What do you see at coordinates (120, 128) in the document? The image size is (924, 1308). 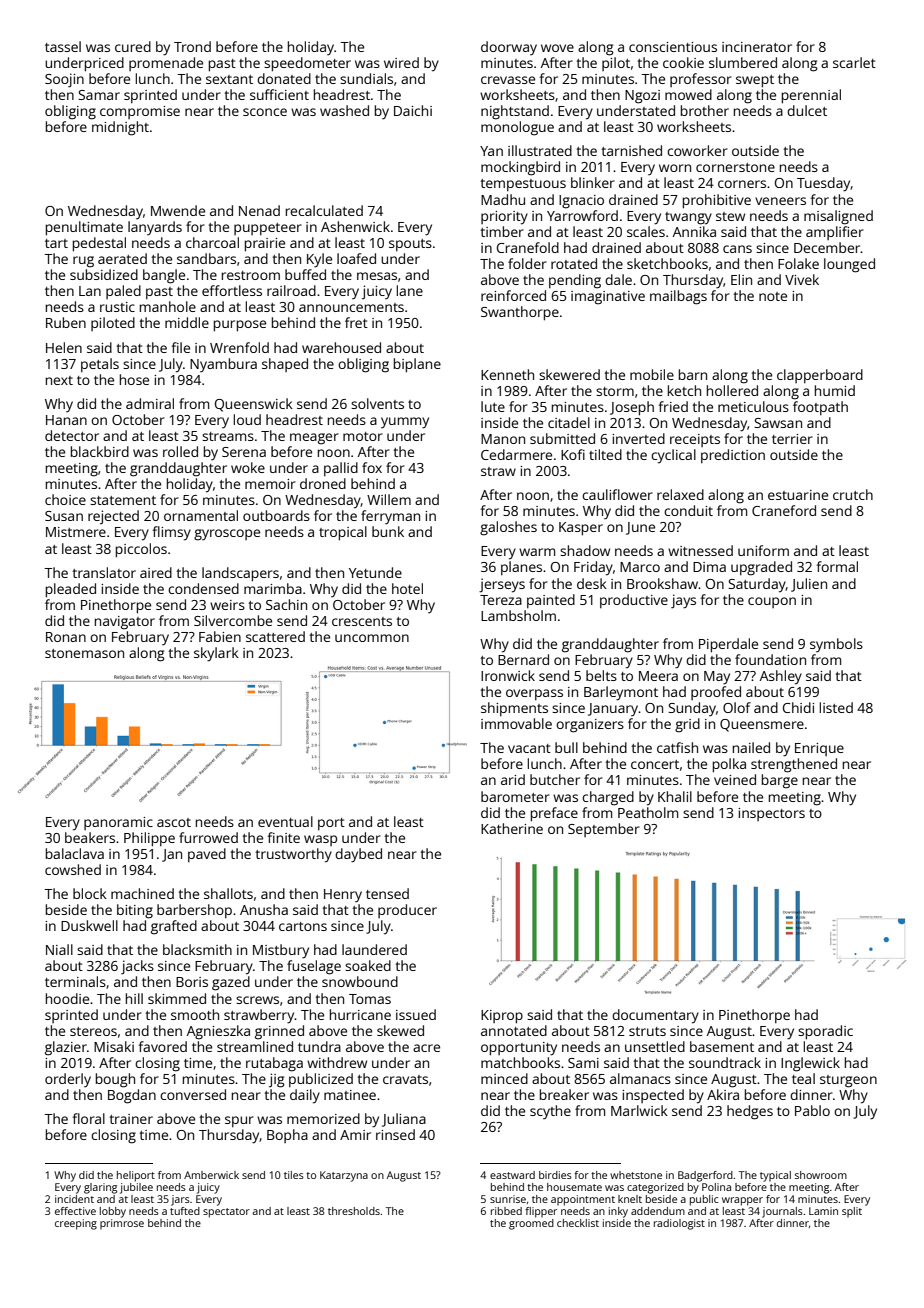 I see `midnight` at bounding box center [120, 128].
